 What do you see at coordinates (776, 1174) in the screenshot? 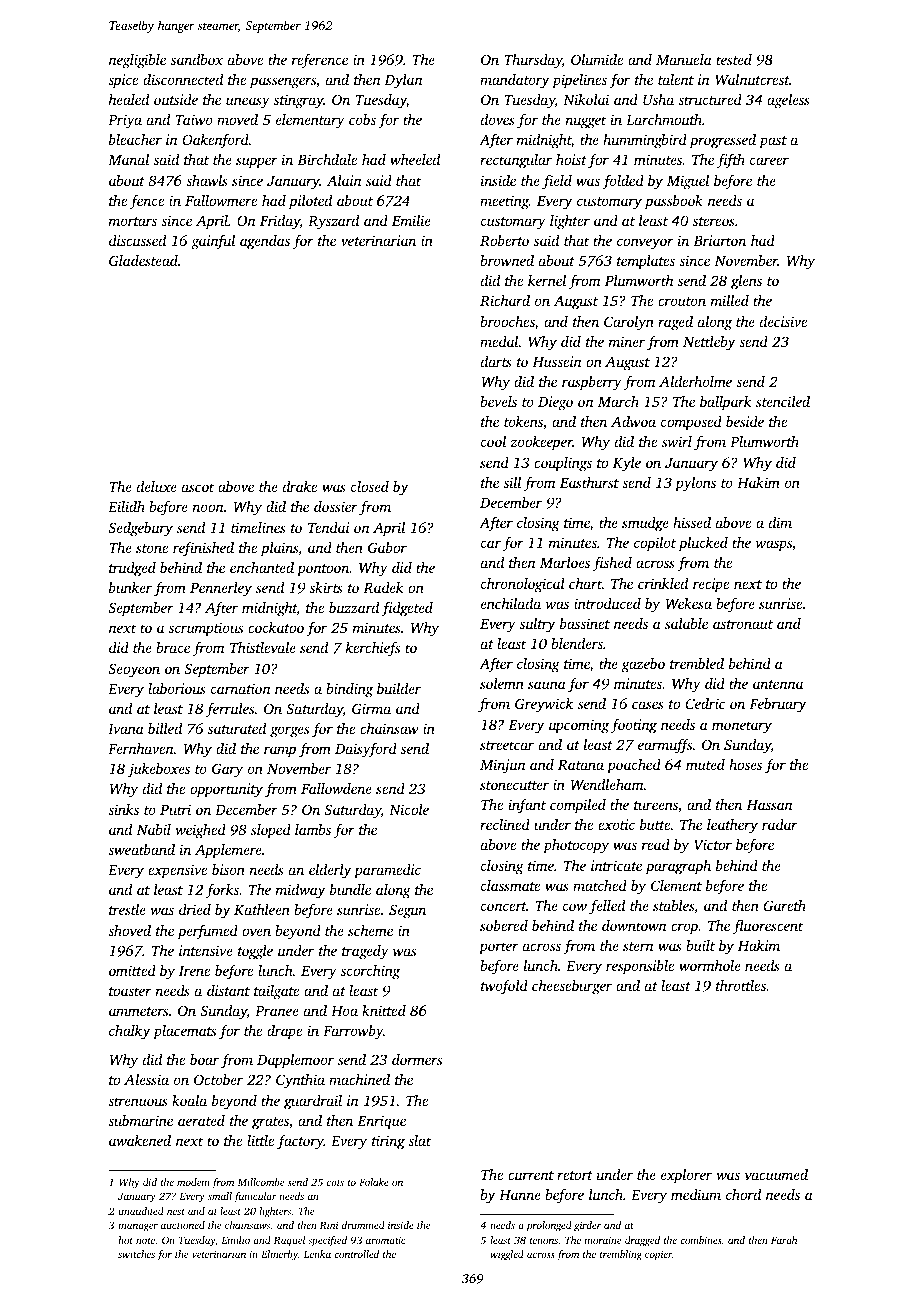
I see `vacuumed` at bounding box center [776, 1174].
